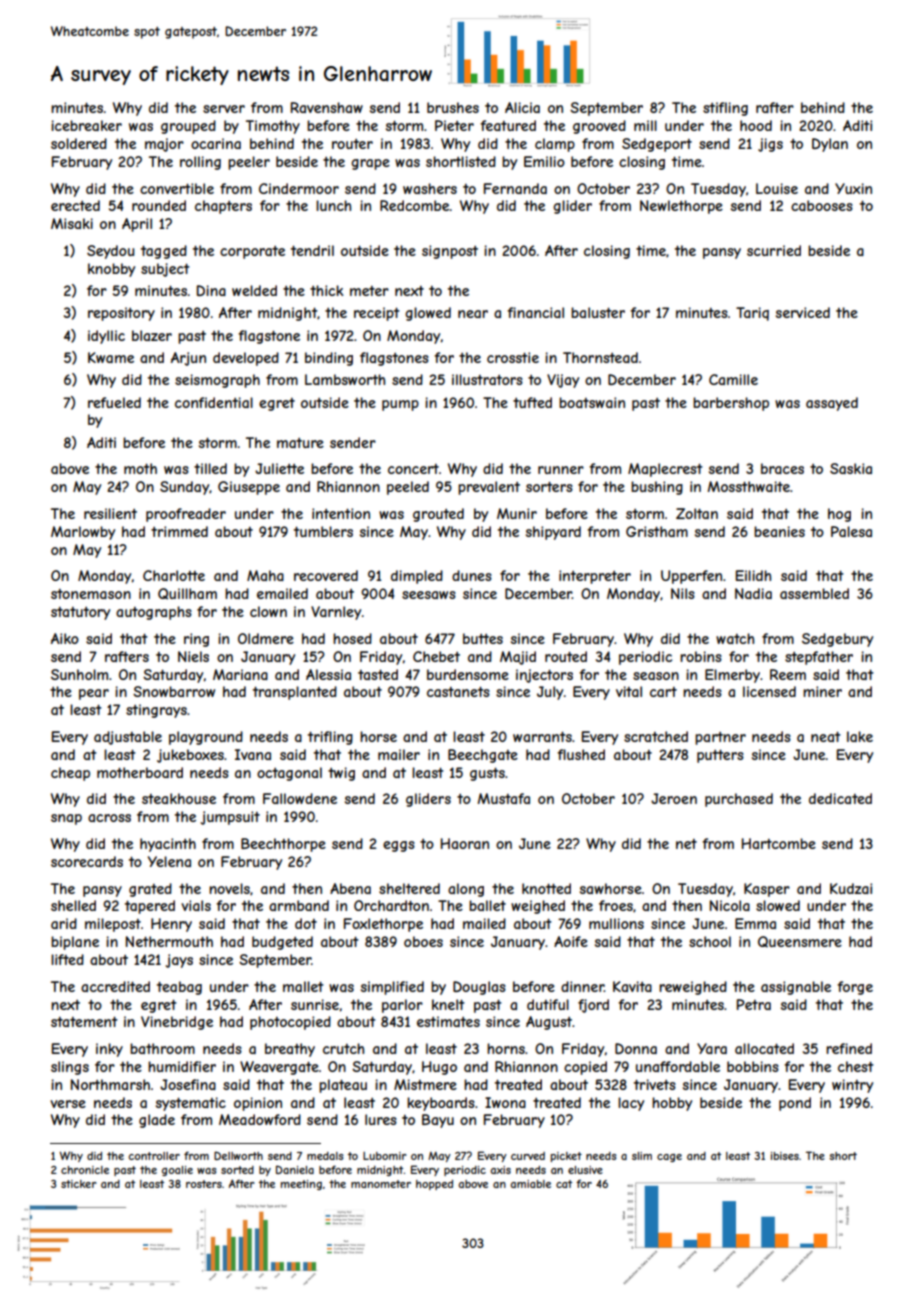 Image resolution: width=924 pixels, height=1308 pixels. What do you see at coordinates (598, 312) in the image?
I see `baluster` at bounding box center [598, 312].
